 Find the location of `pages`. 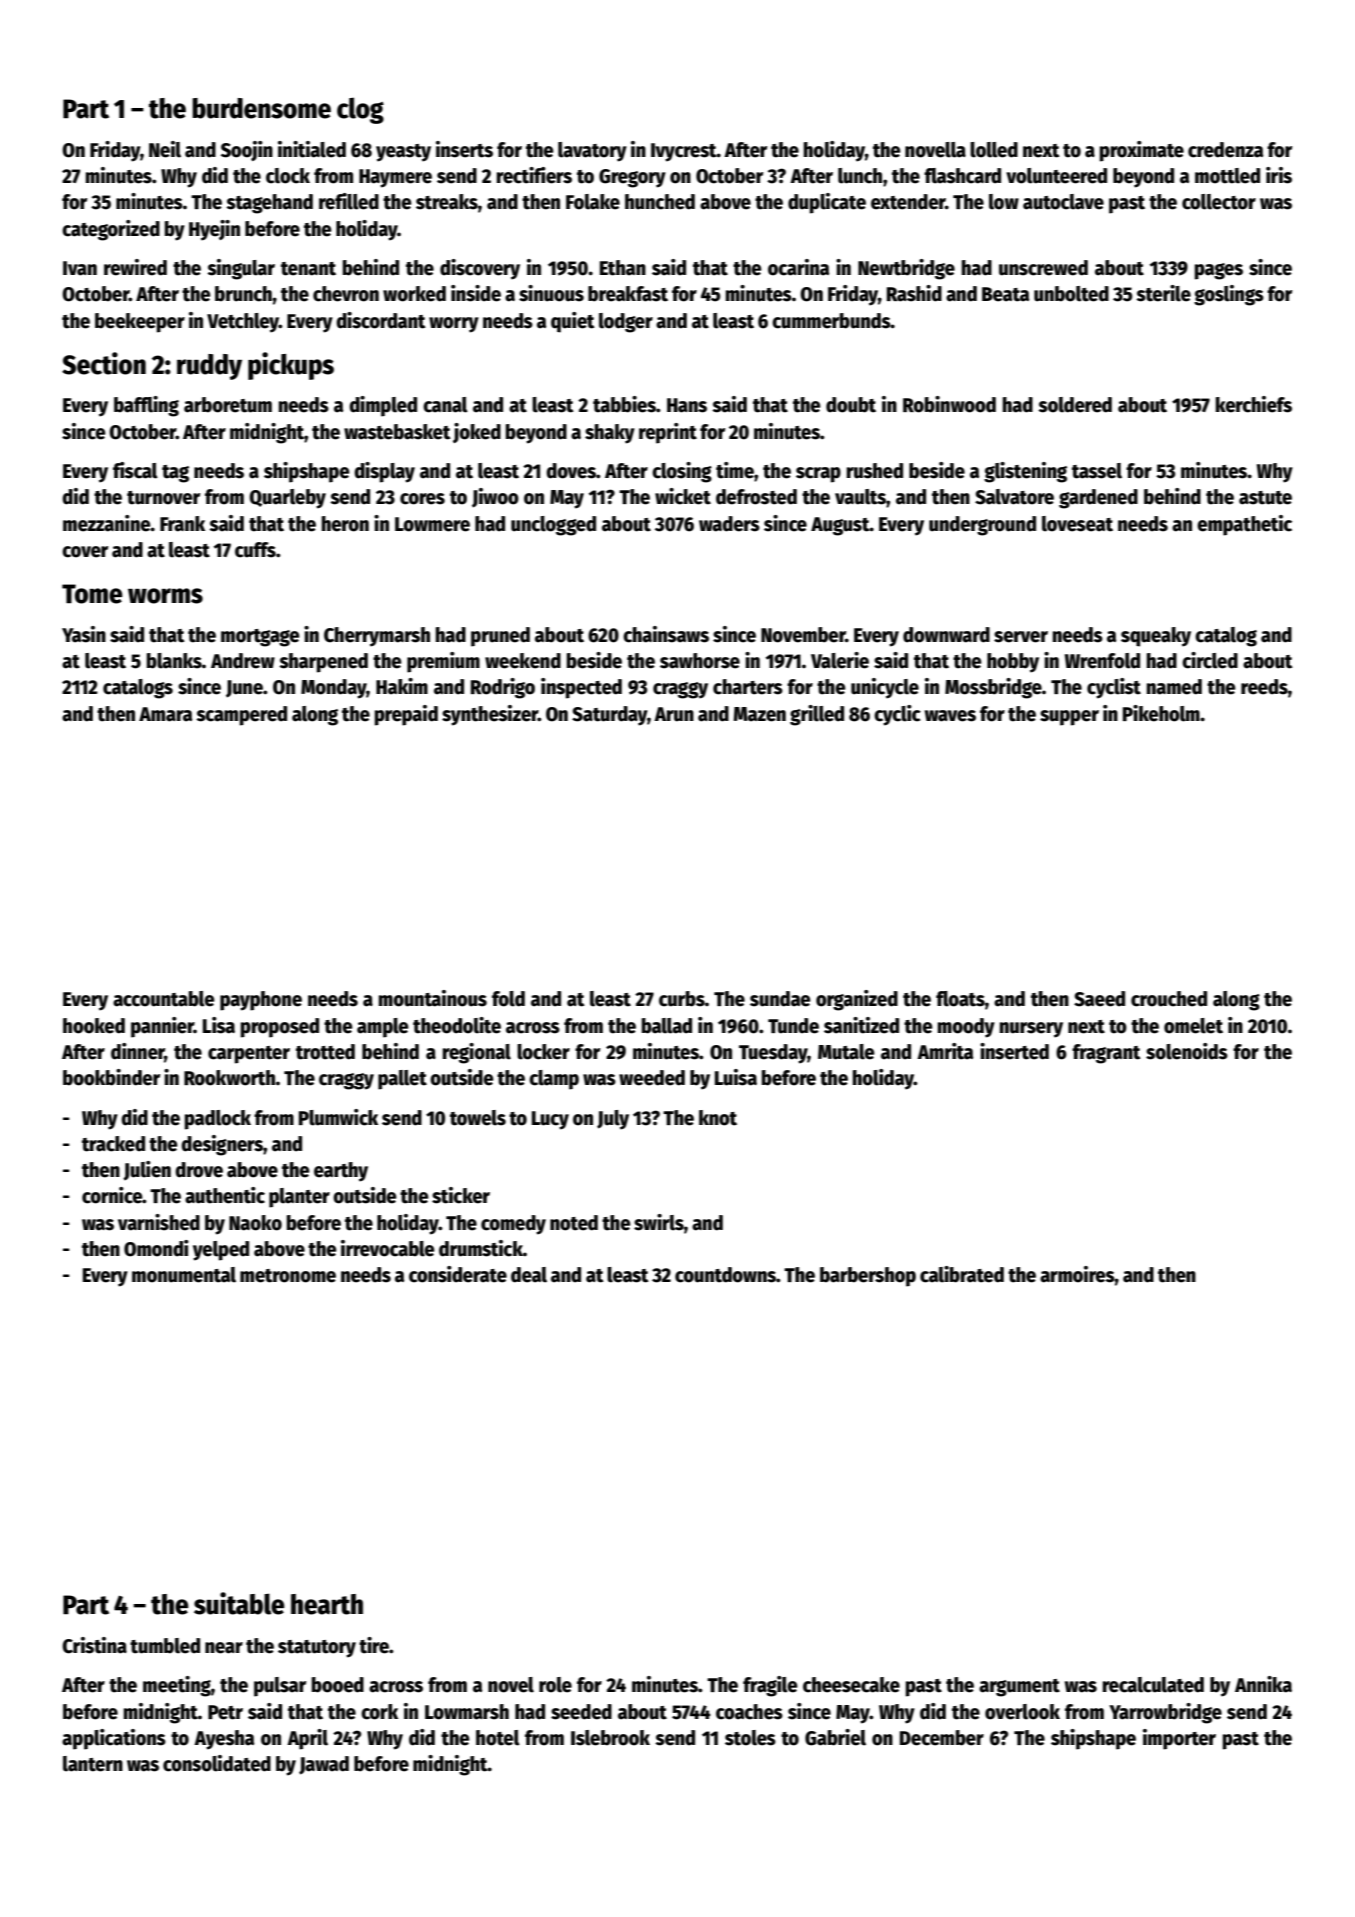

pages is located at coordinates (1219, 271).
